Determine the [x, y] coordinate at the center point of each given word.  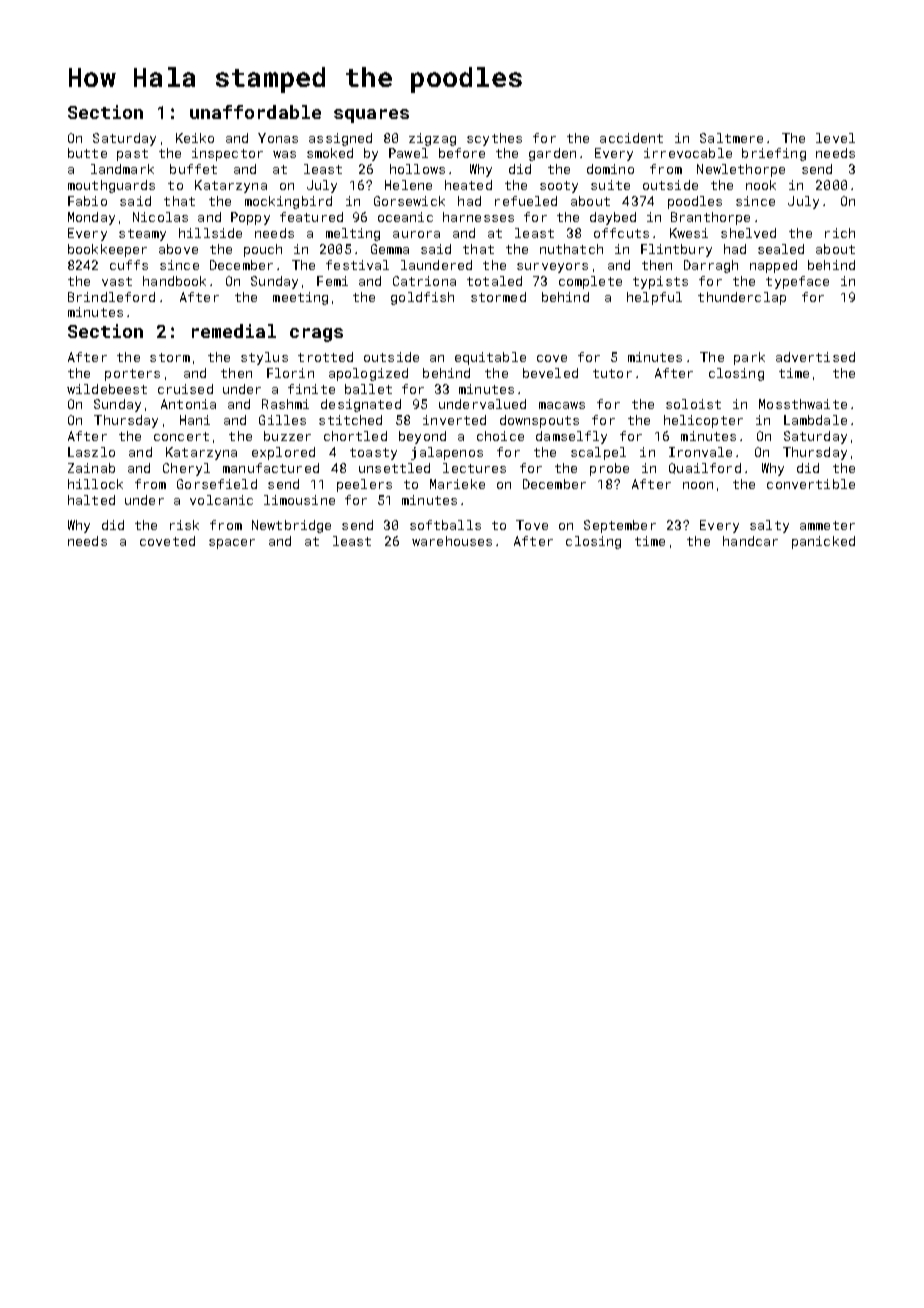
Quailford [705, 468]
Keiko [195, 138]
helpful [654, 298]
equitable [490, 358]
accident [631, 138]
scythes [494, 139]
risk [184, 525]
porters [132, 375]
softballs [445, 525]
